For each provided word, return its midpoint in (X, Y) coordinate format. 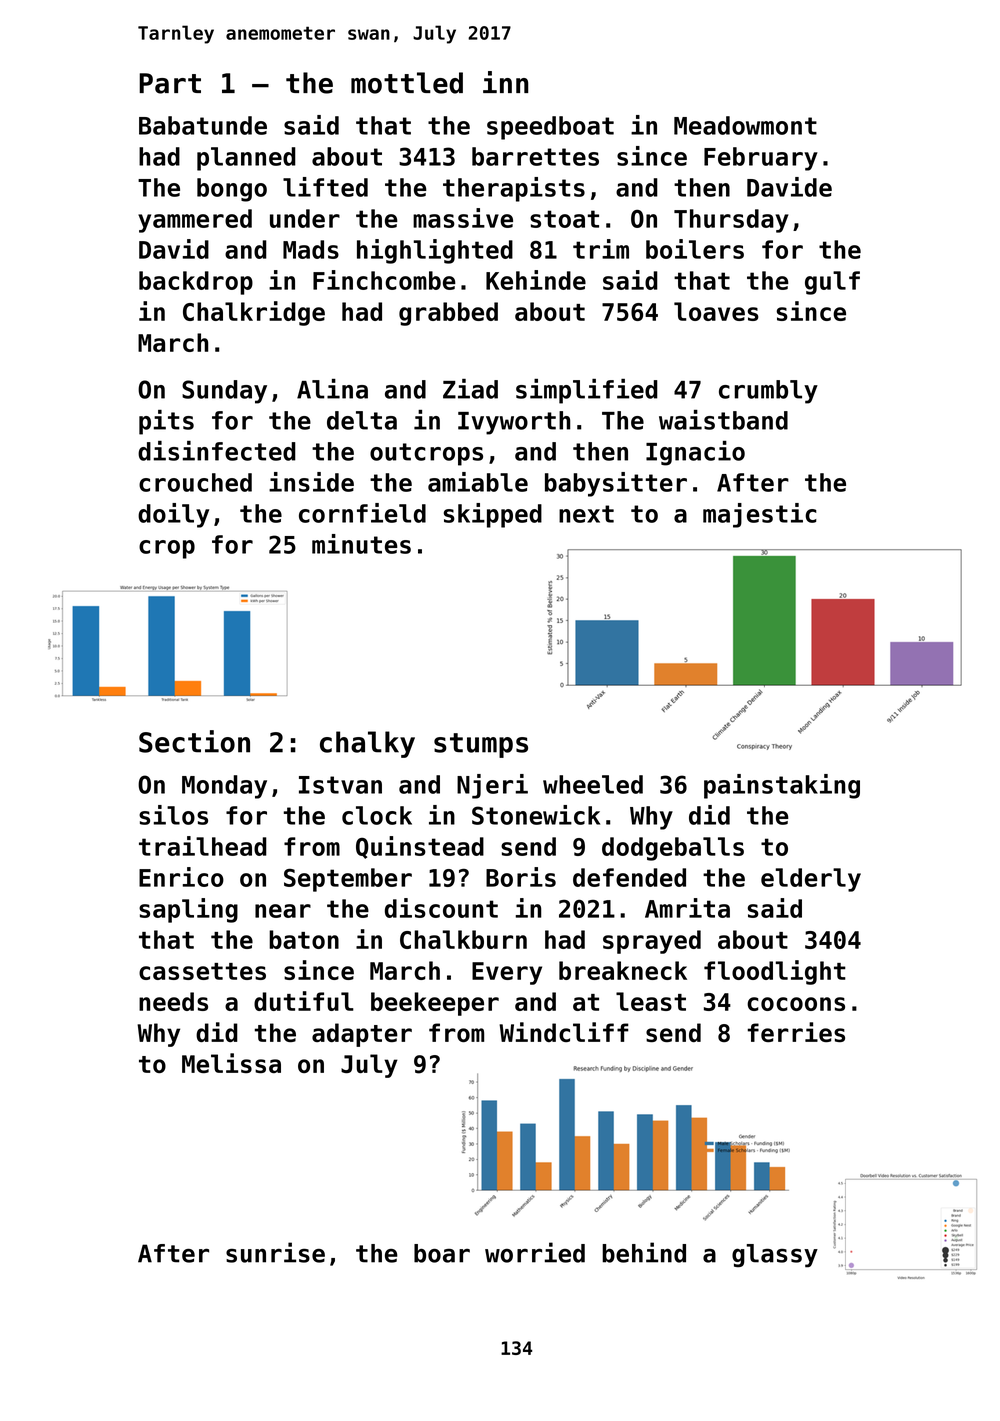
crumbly (768, 392)
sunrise (275, 1252)
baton (304, 939)
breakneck (623, 970)
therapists (514, 189)
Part (170, 83)
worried (535, 1252)
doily (173, 515)
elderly (811, 880)
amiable (478, 482)
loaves (716, 311)
